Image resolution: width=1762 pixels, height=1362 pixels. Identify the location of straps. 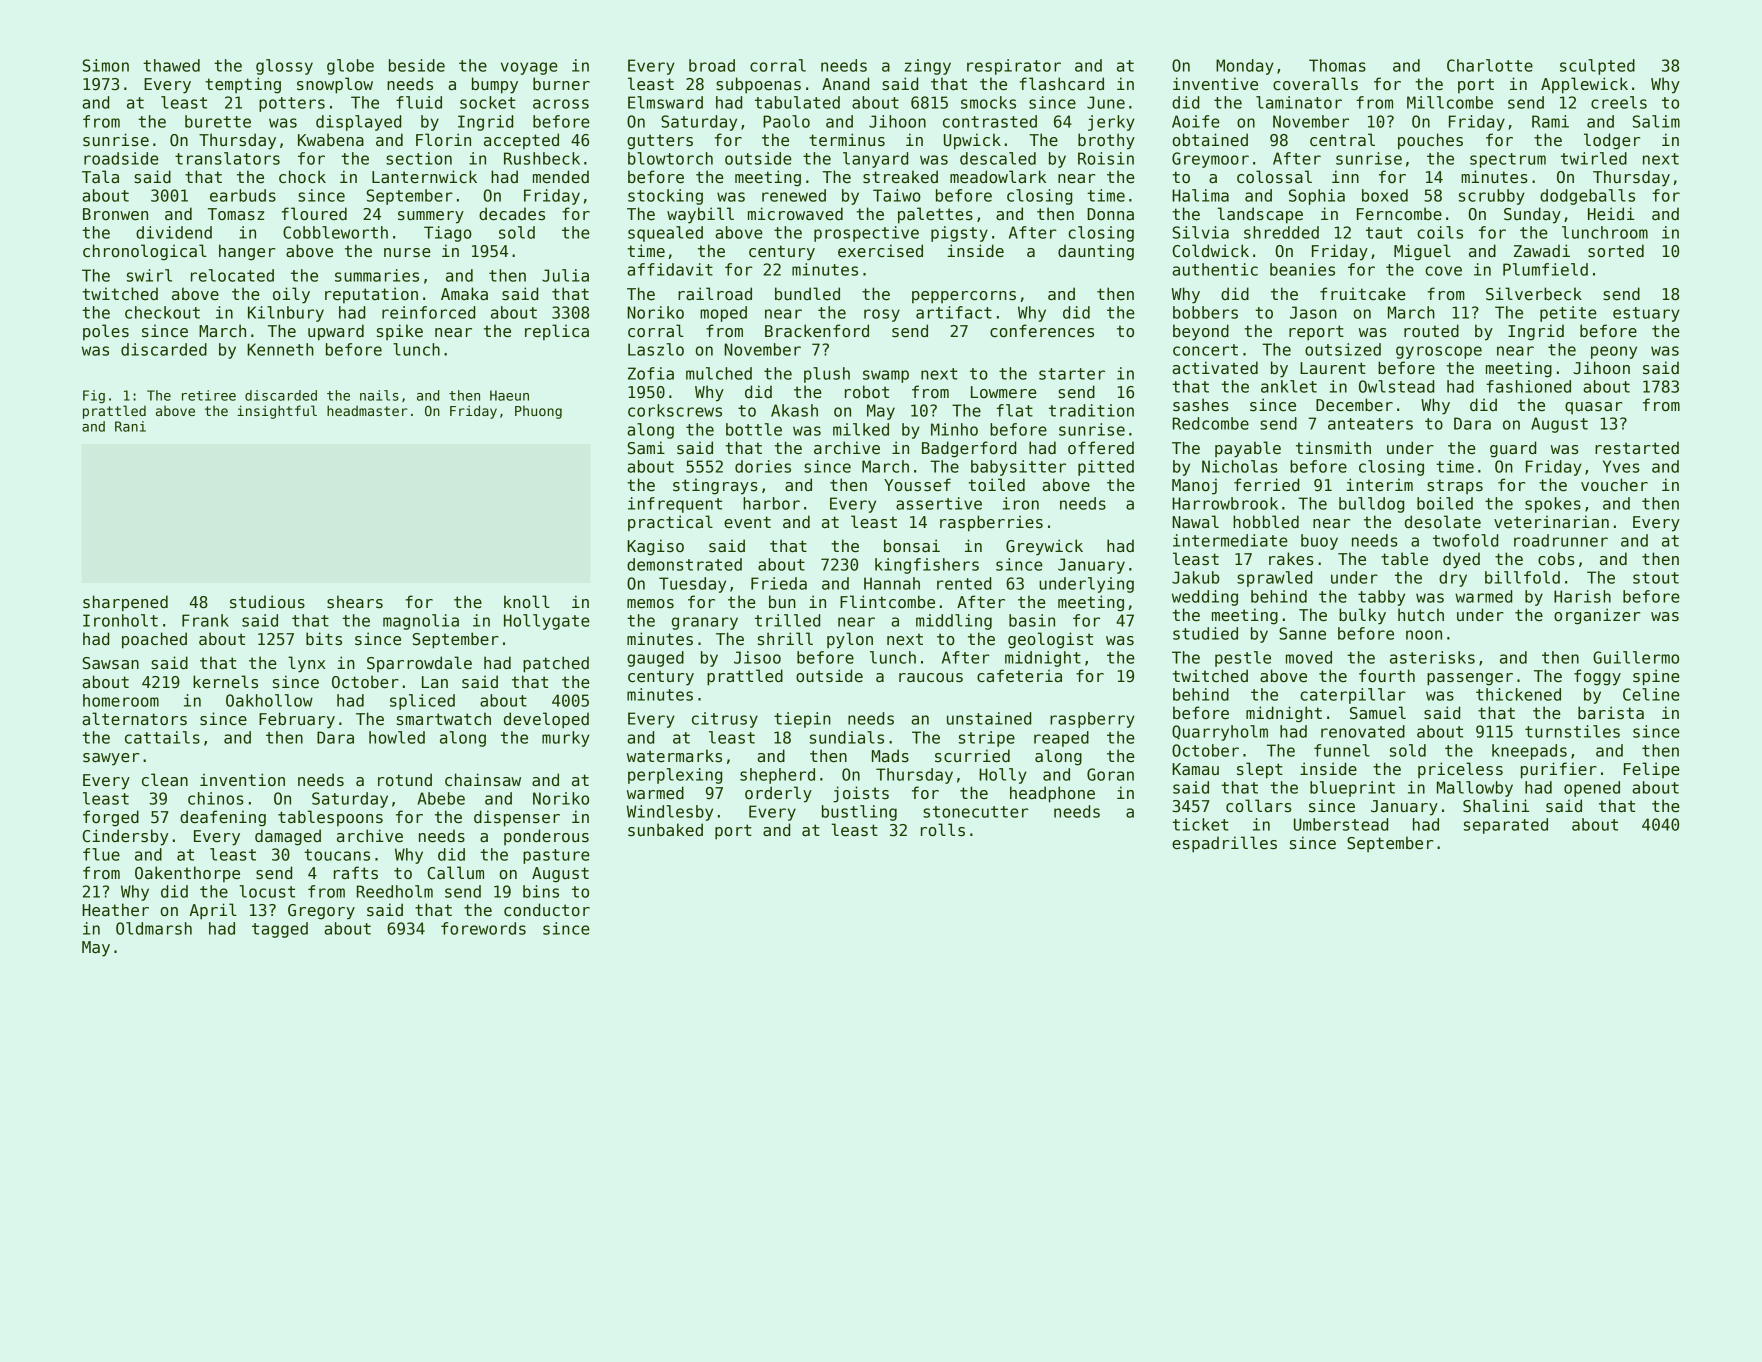
(1455, 486).
